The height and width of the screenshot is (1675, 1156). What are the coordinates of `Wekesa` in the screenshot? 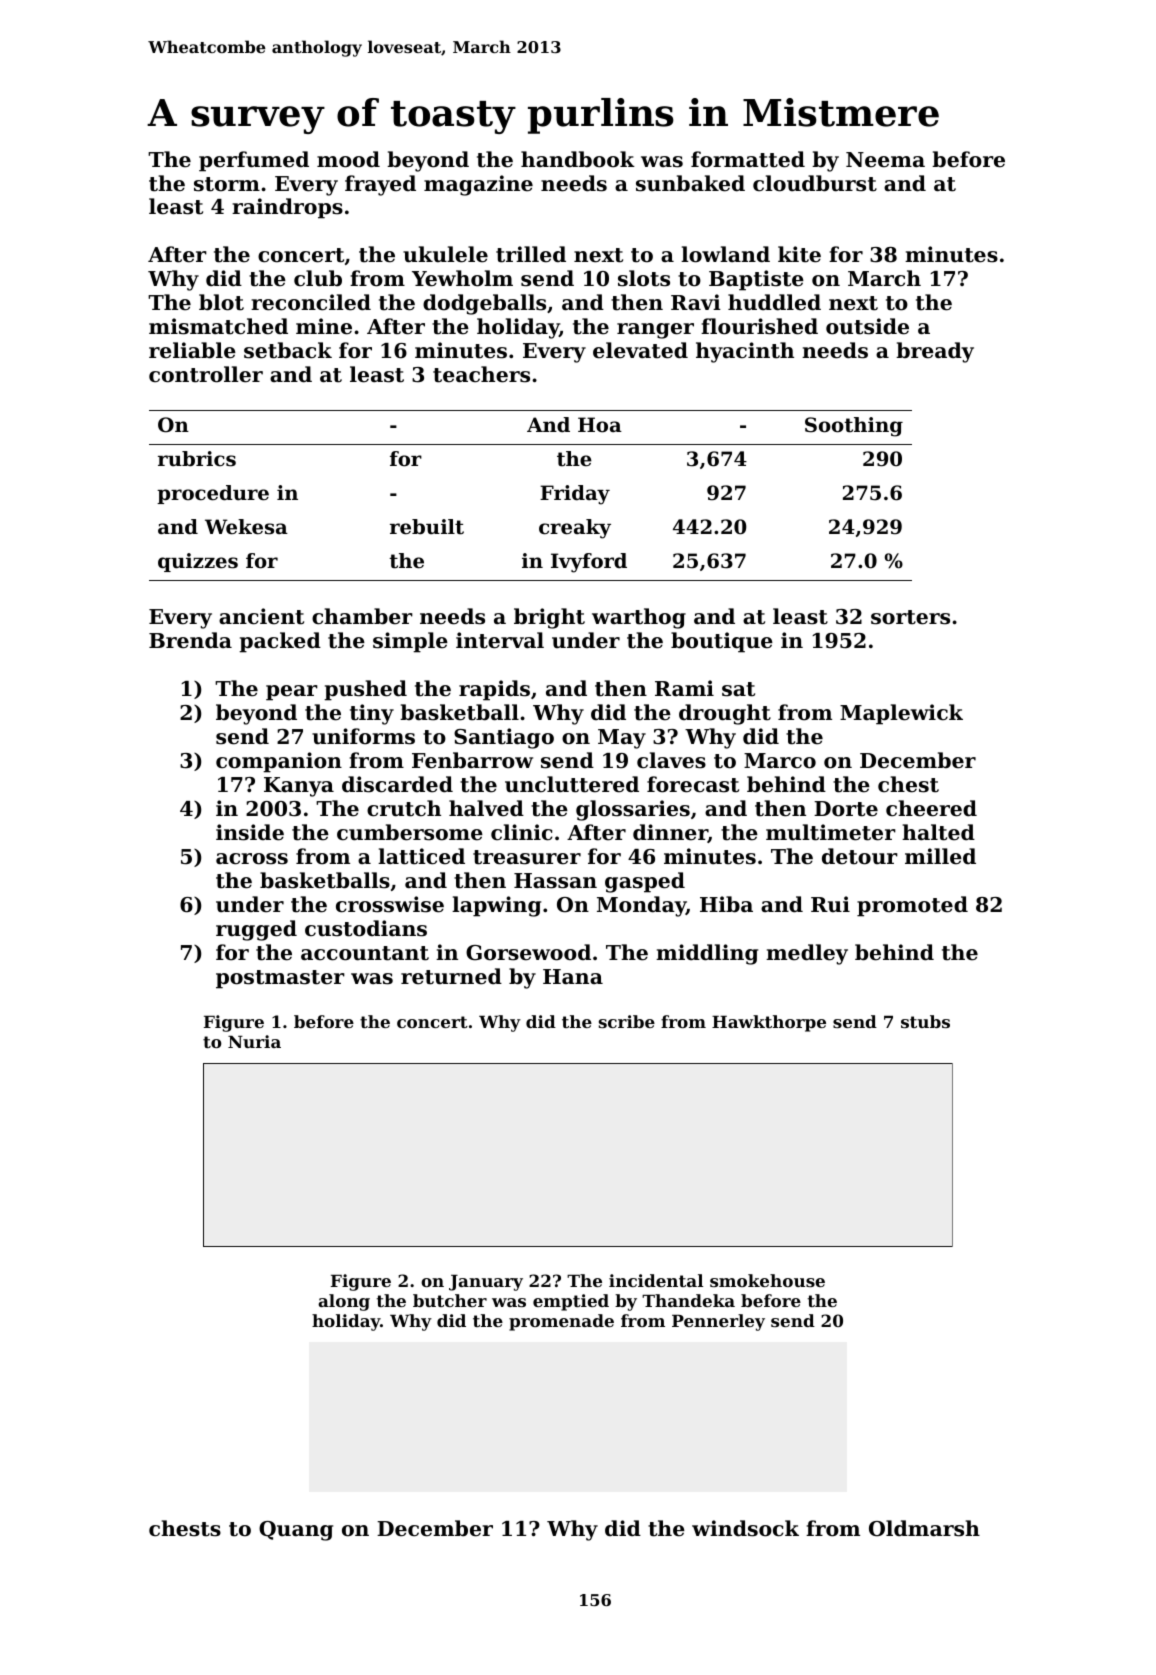 It's located at (246, 527).
